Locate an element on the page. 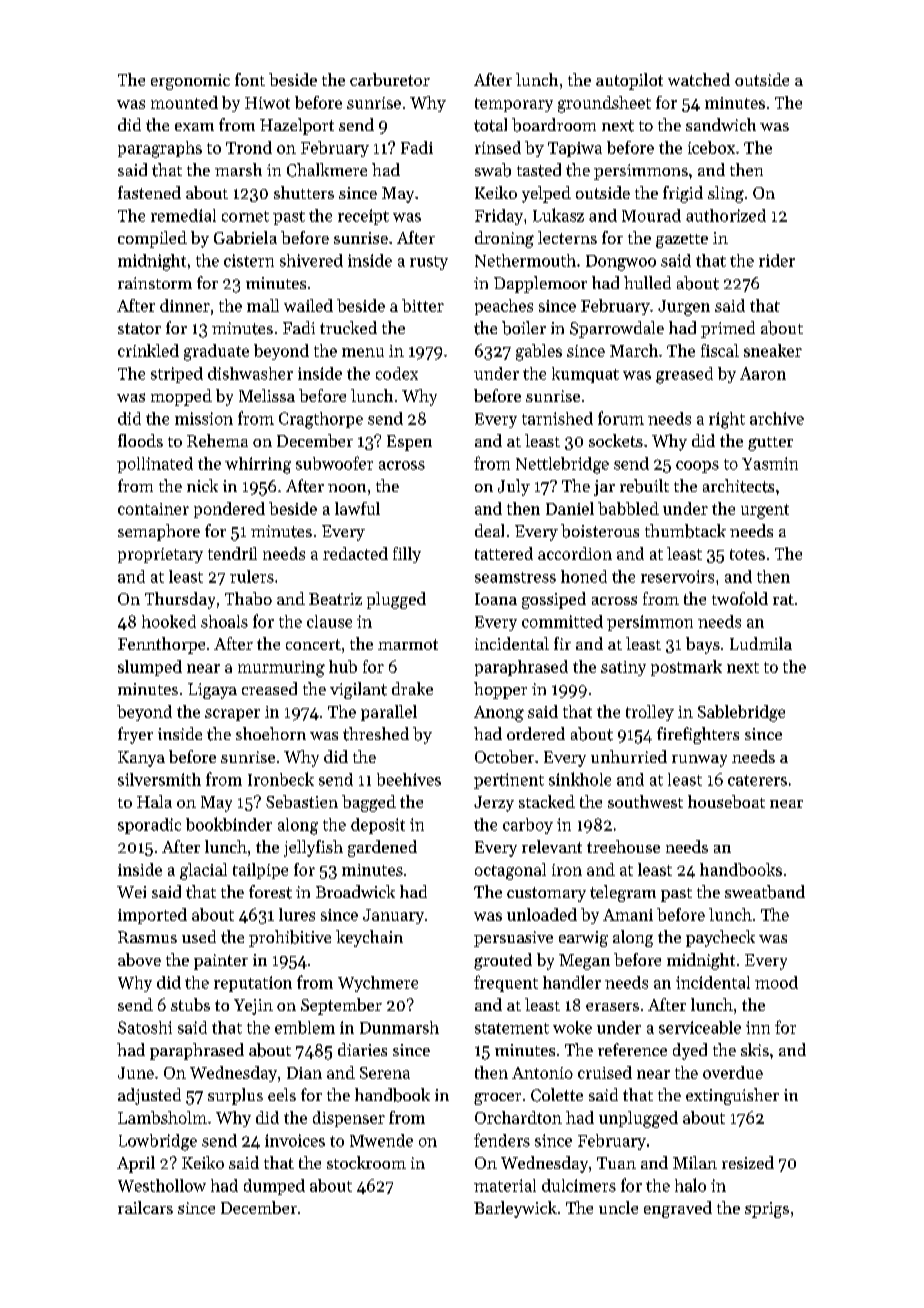 The image size is (924, 1308). trucked is located at coordinates (348, 327).
